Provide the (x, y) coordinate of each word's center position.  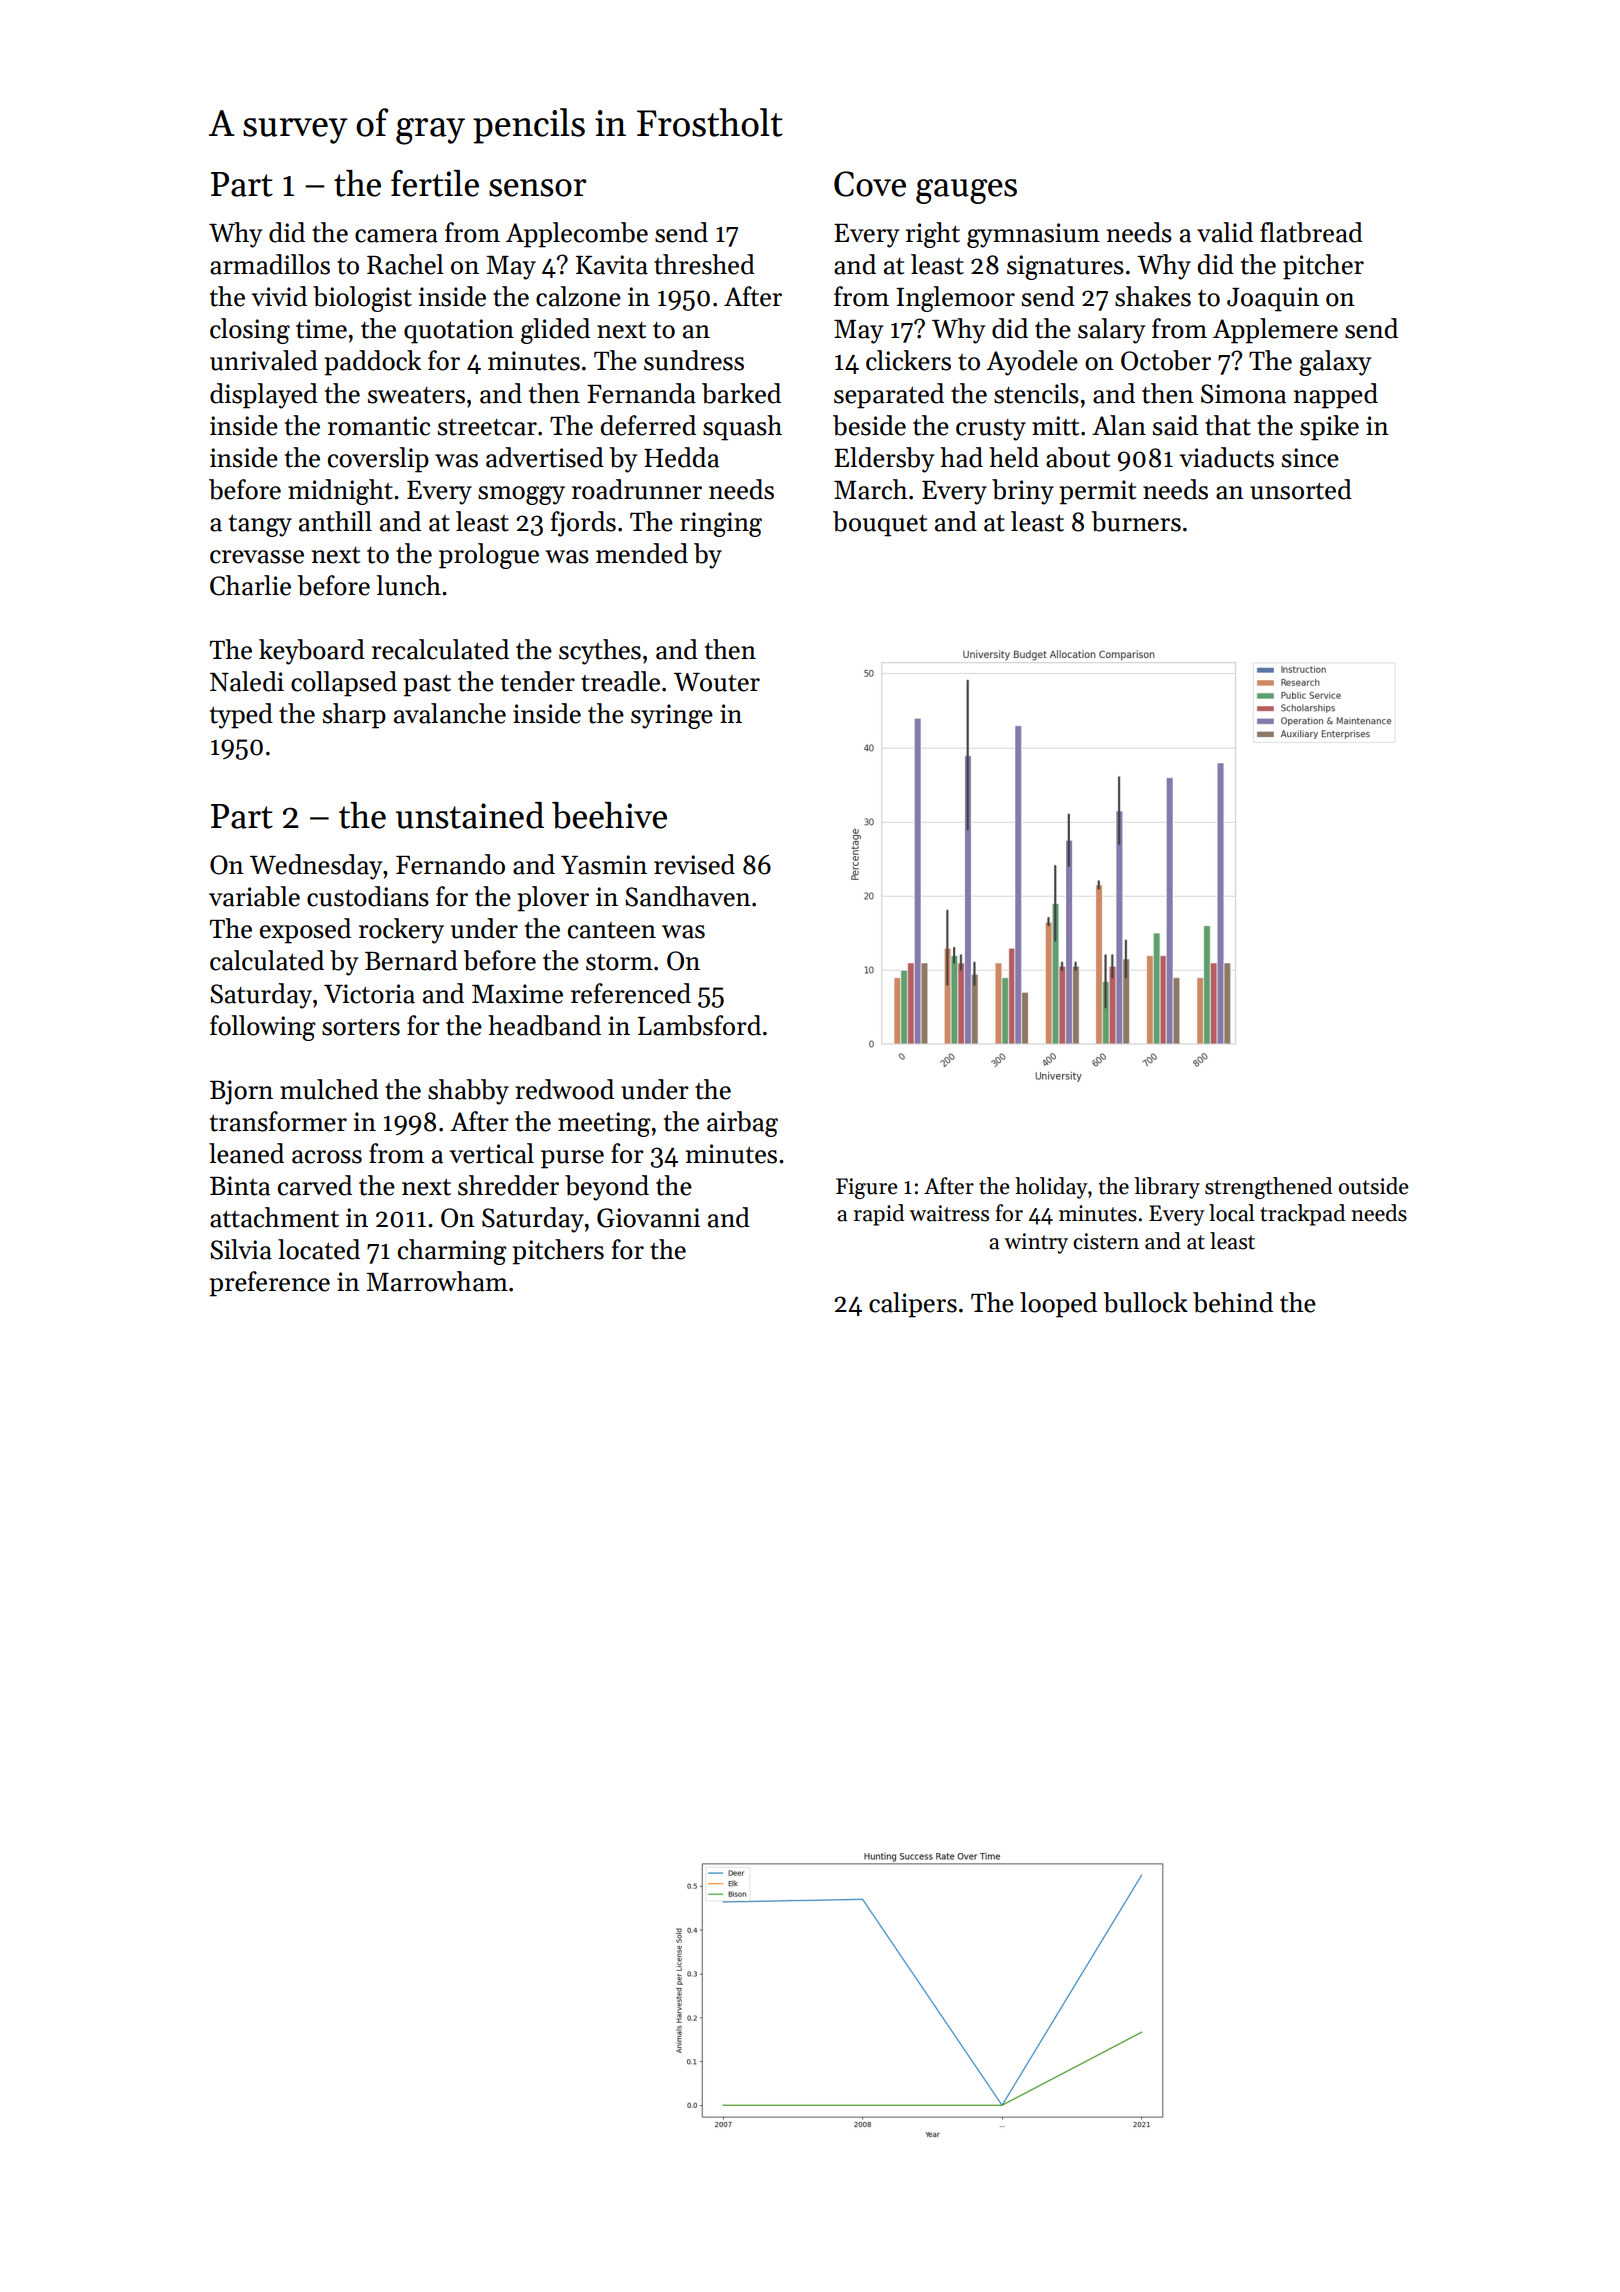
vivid (279, 296)
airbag (742, 1124)
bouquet (880, 524)
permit (1097, 492)
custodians (368, 896)
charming (452, 1252)
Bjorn (241, 1092)
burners (1136, 521)
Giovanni (648, 1218)
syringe (672, 716)
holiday (1051, 1188)
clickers (908, 360)
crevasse (257, 557)
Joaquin (1273, 299)
